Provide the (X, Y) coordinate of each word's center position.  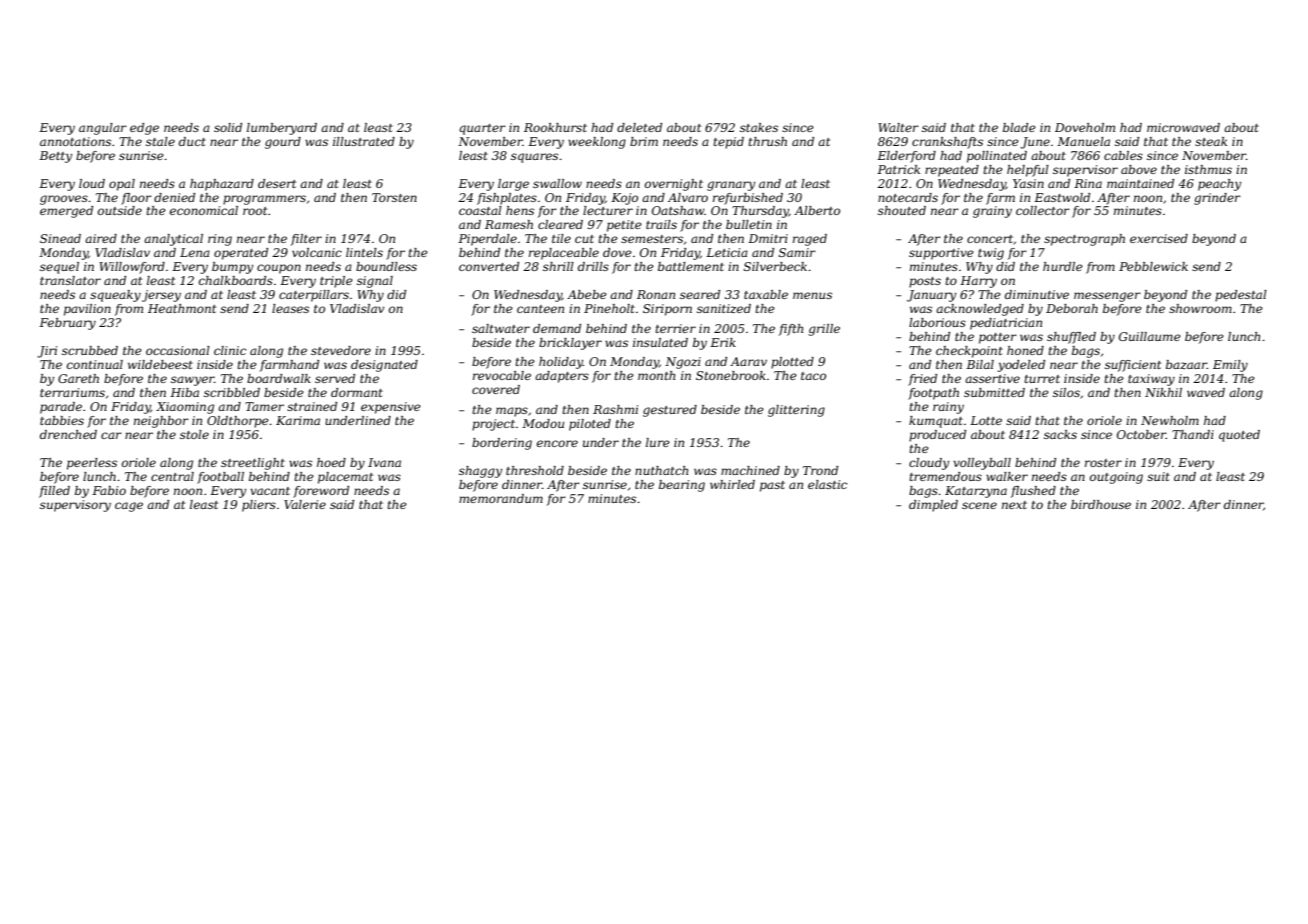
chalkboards (236, 280)
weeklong (597, 143)
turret (1042, 379)
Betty (55, 157)
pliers (259, 506)
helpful (1028, 171)
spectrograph (1084, 240)
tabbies (62, 420)
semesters (652, 239)
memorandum (501, 498)
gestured (670, 411)
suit (1158, 476)
